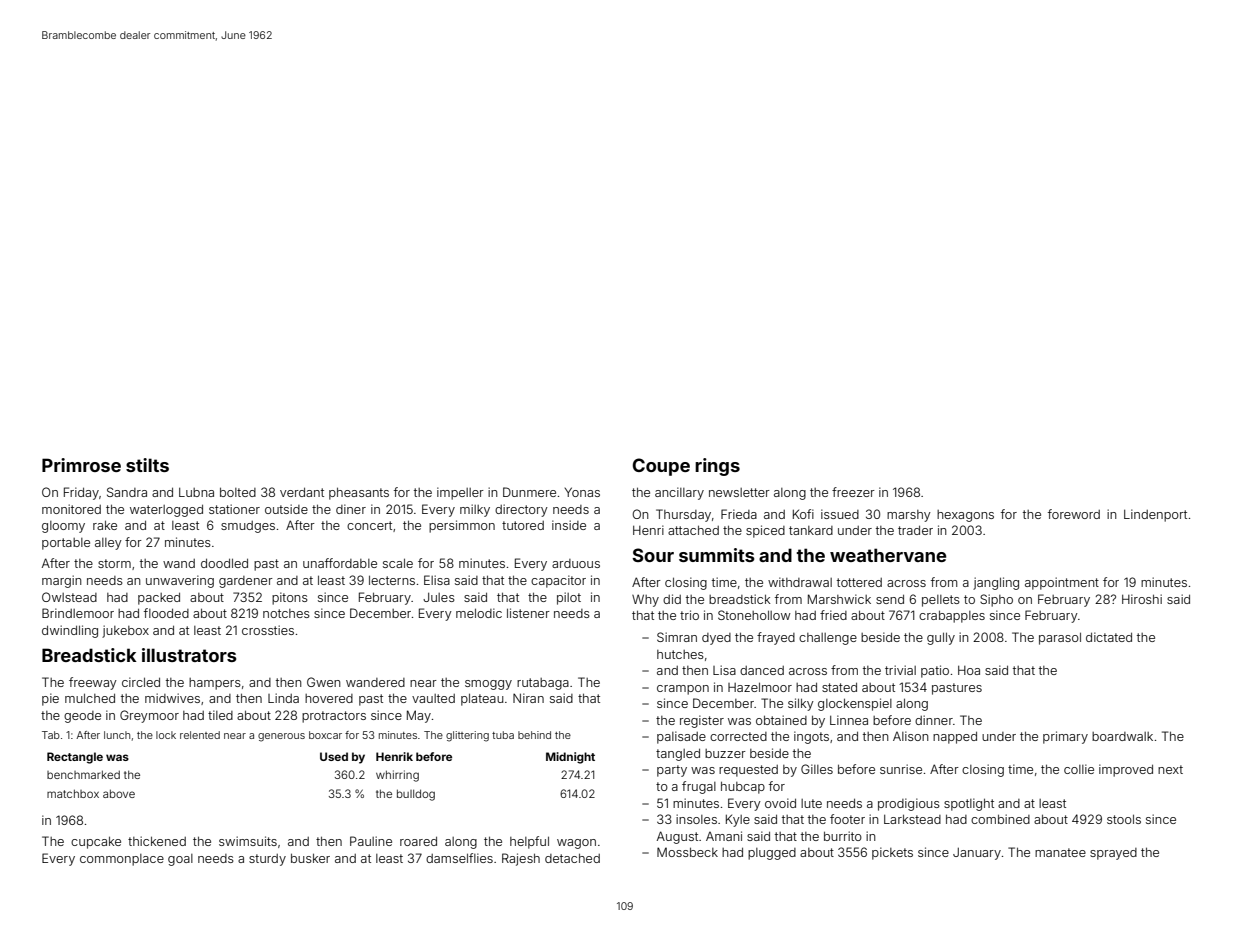 Image resolution: width=1233 pixels, height=952 pixels. Describe the element at coordinates (724, 836) in the page. I see `Amani` at that location.
